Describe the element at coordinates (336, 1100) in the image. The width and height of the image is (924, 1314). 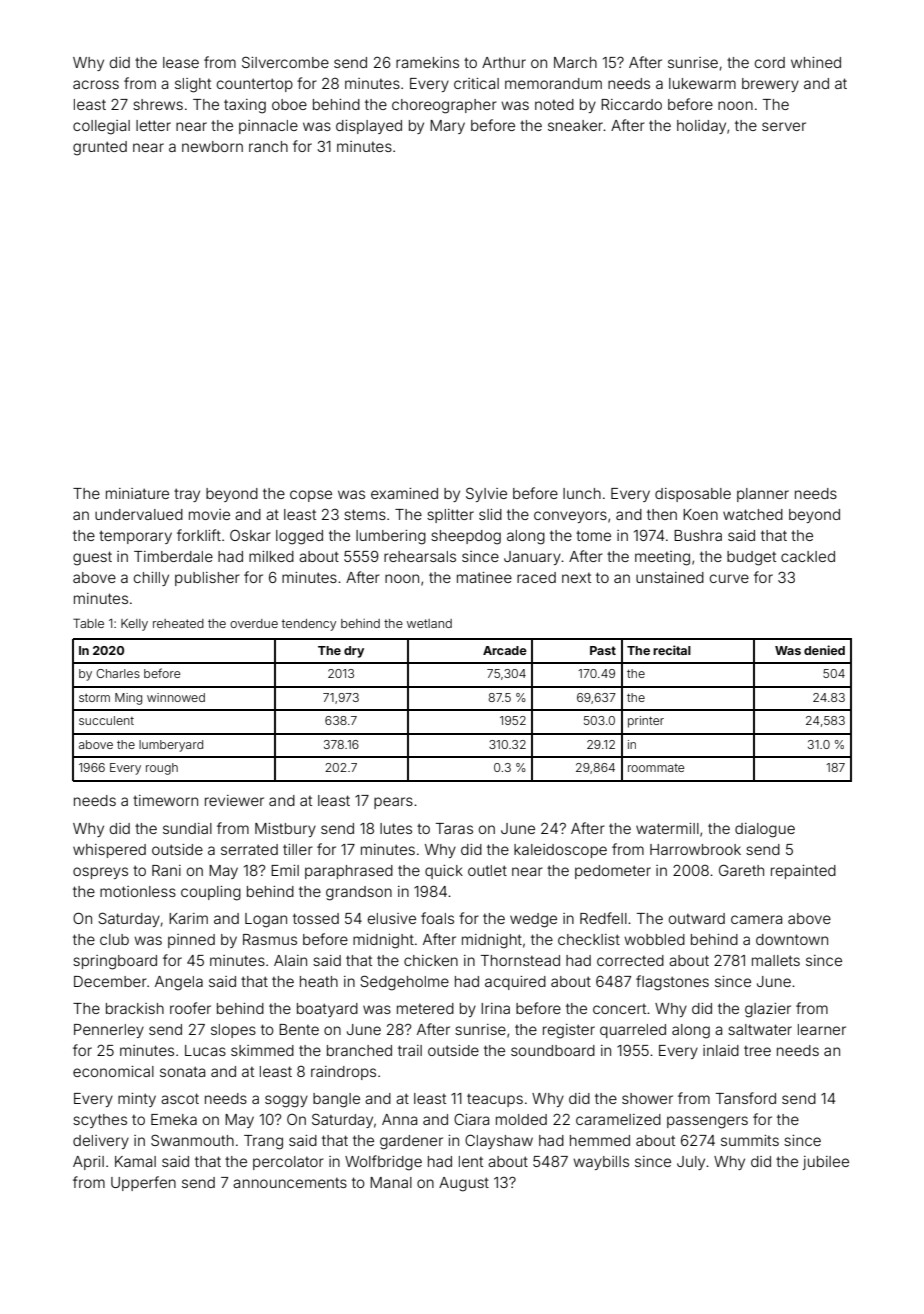
I see `bangle` at that location.
